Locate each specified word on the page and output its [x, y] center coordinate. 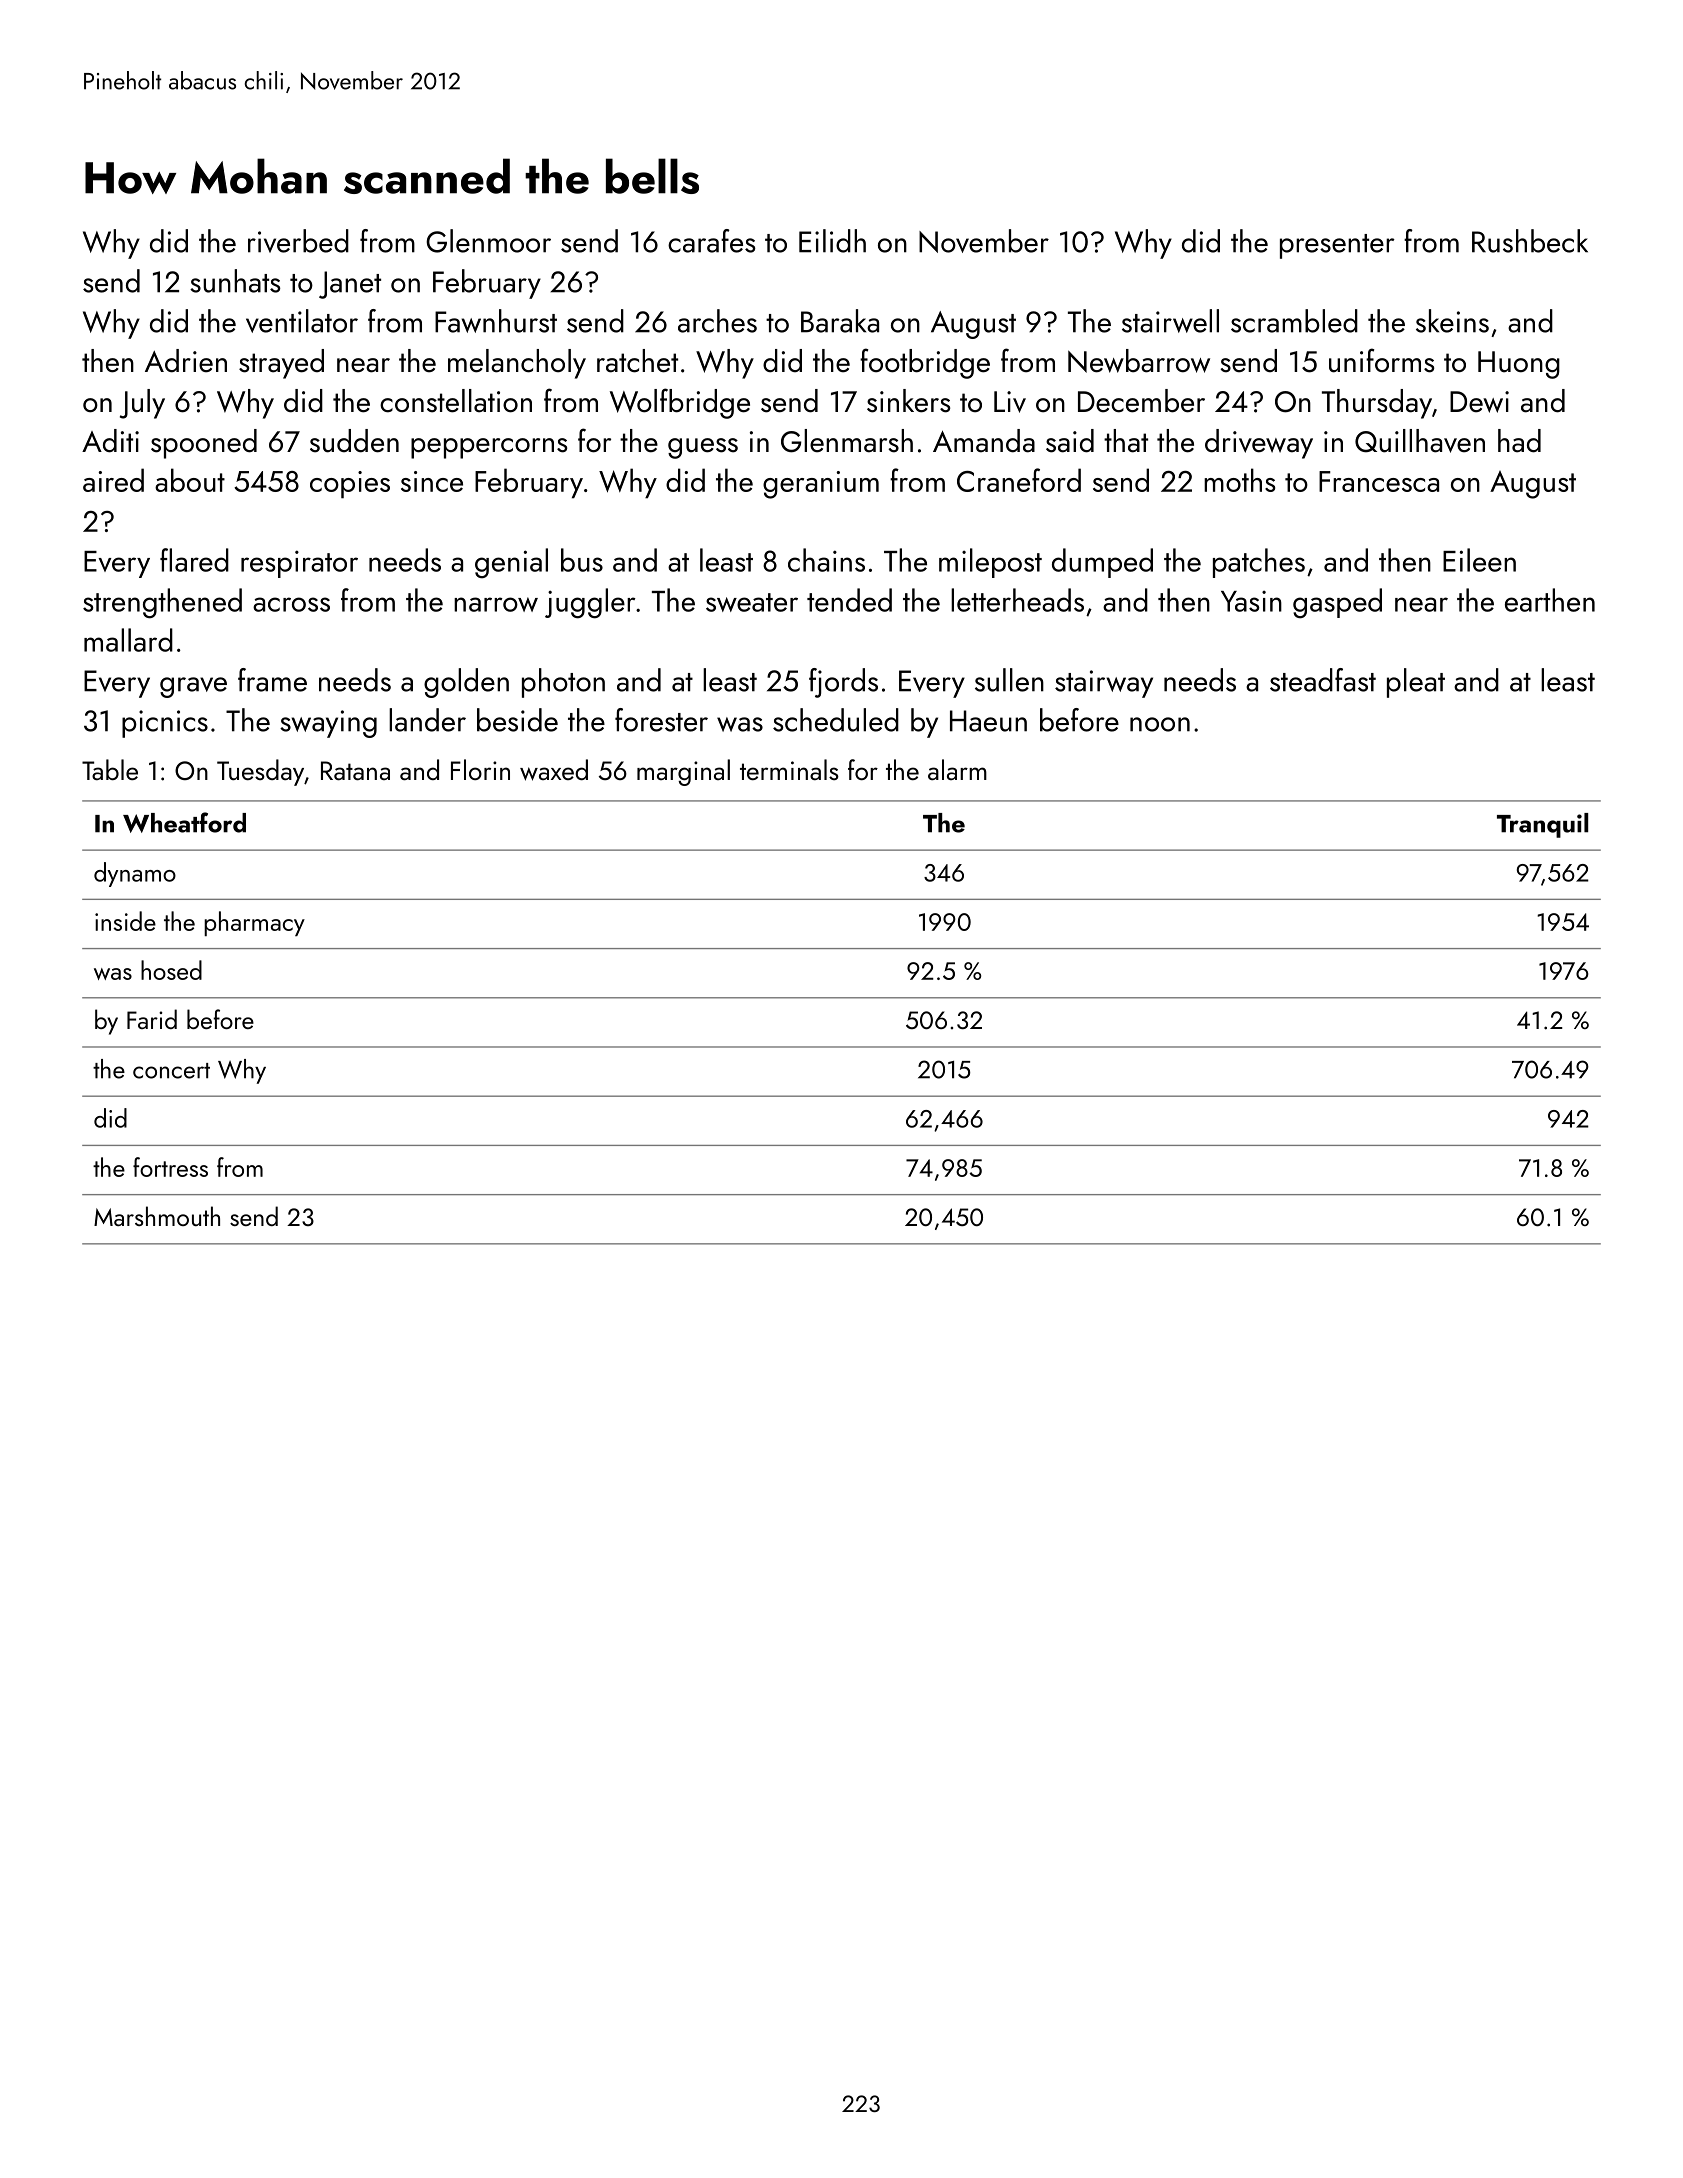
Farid [152, 1019]
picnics [165, 724]
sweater [752, 602]
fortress [170, 1167]
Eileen [1479, 560]
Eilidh [832, 241]
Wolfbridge [680, 403]
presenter [1337, 246]
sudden [354, 441]
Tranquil [1542, 825]
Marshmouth [157, 1216]
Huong [1519, 365]
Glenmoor [488, 241]
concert [171, 1071]
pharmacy [254, 923]
